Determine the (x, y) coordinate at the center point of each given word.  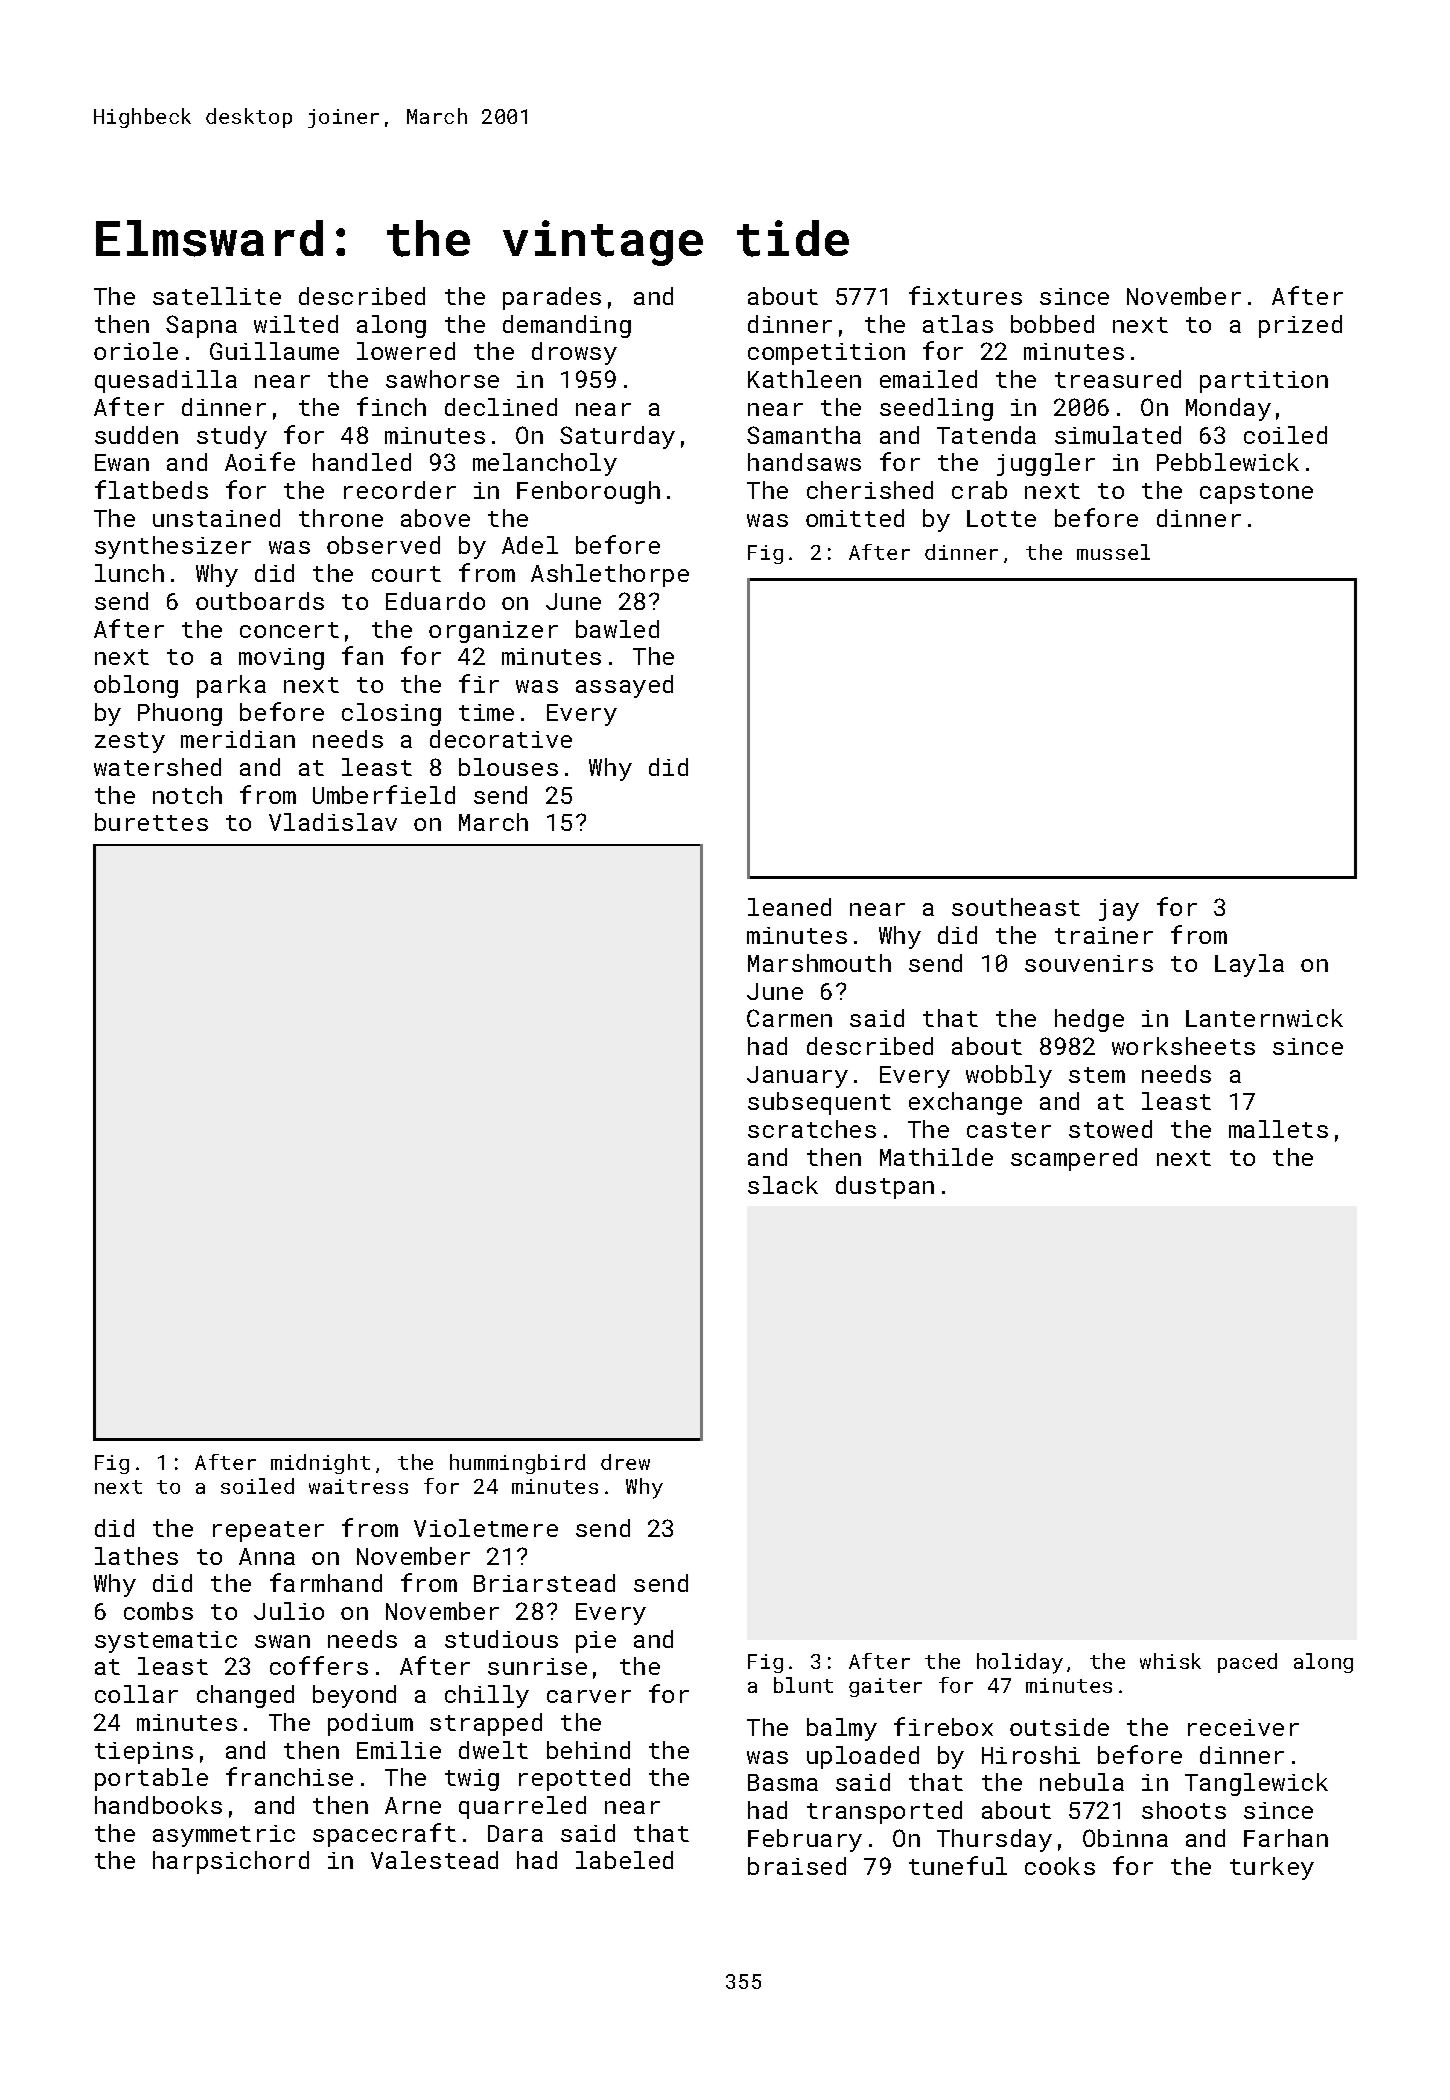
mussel (1113, 552)
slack (783, 1185)
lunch (129, 573)
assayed (624, 686)
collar (136, 1694)
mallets (1278, 1129)
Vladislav (333, 822)
